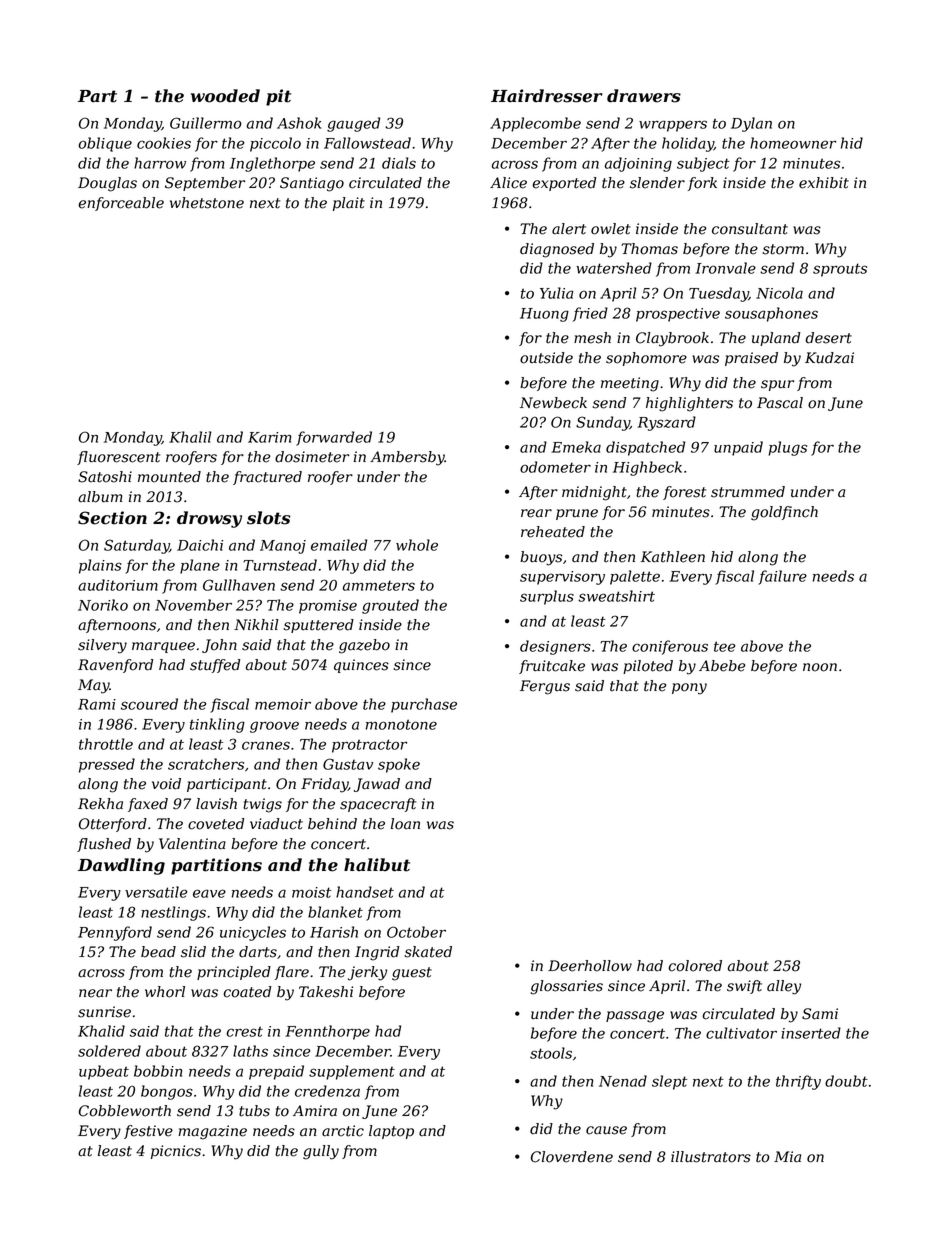 The image size is (952, 1233). Describe the element at coordinates (97, 704) in the screenshot. I see `Rami` at that location.
